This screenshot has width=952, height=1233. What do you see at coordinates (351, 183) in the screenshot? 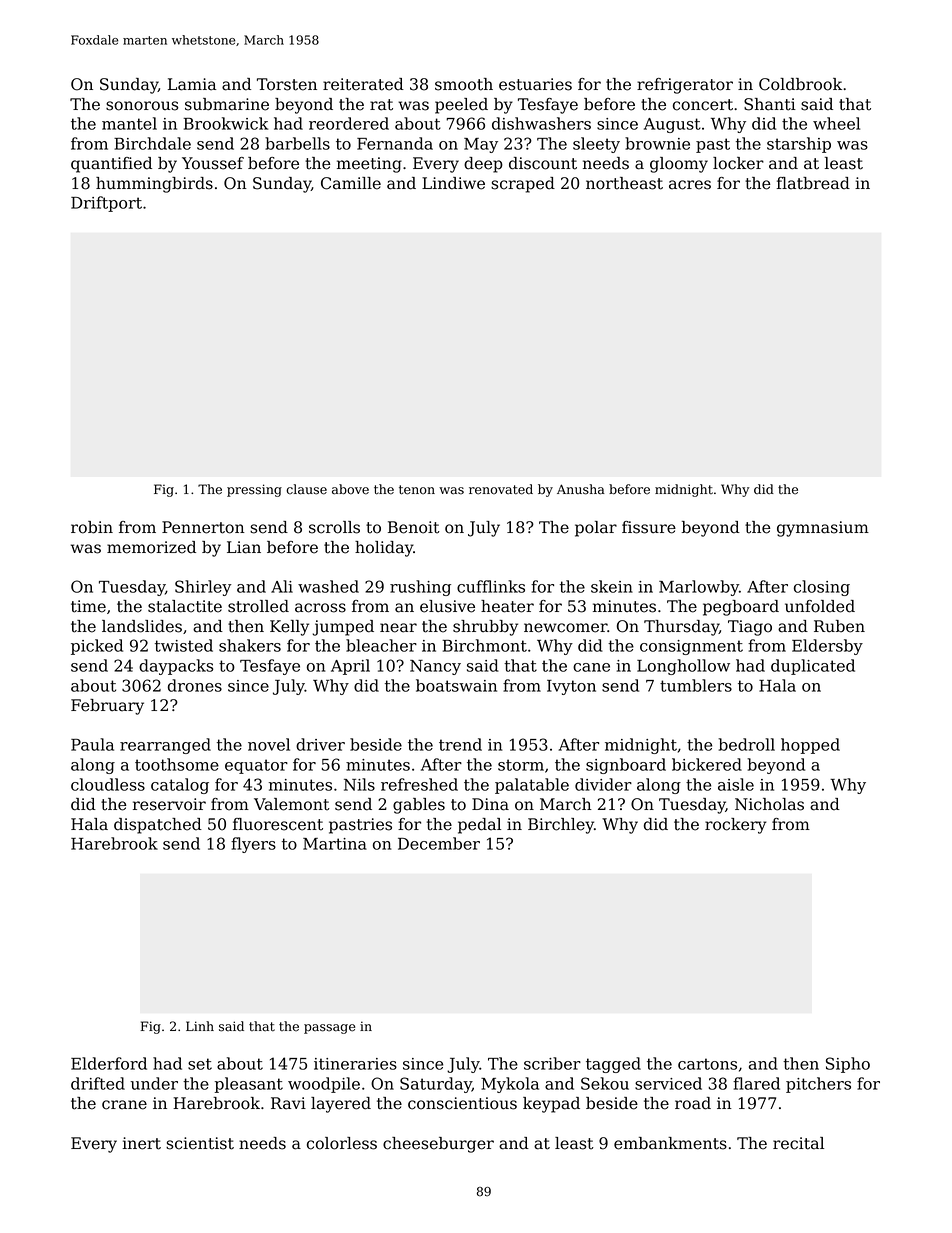
I see `Camille` at bounding box center [351, 183].
